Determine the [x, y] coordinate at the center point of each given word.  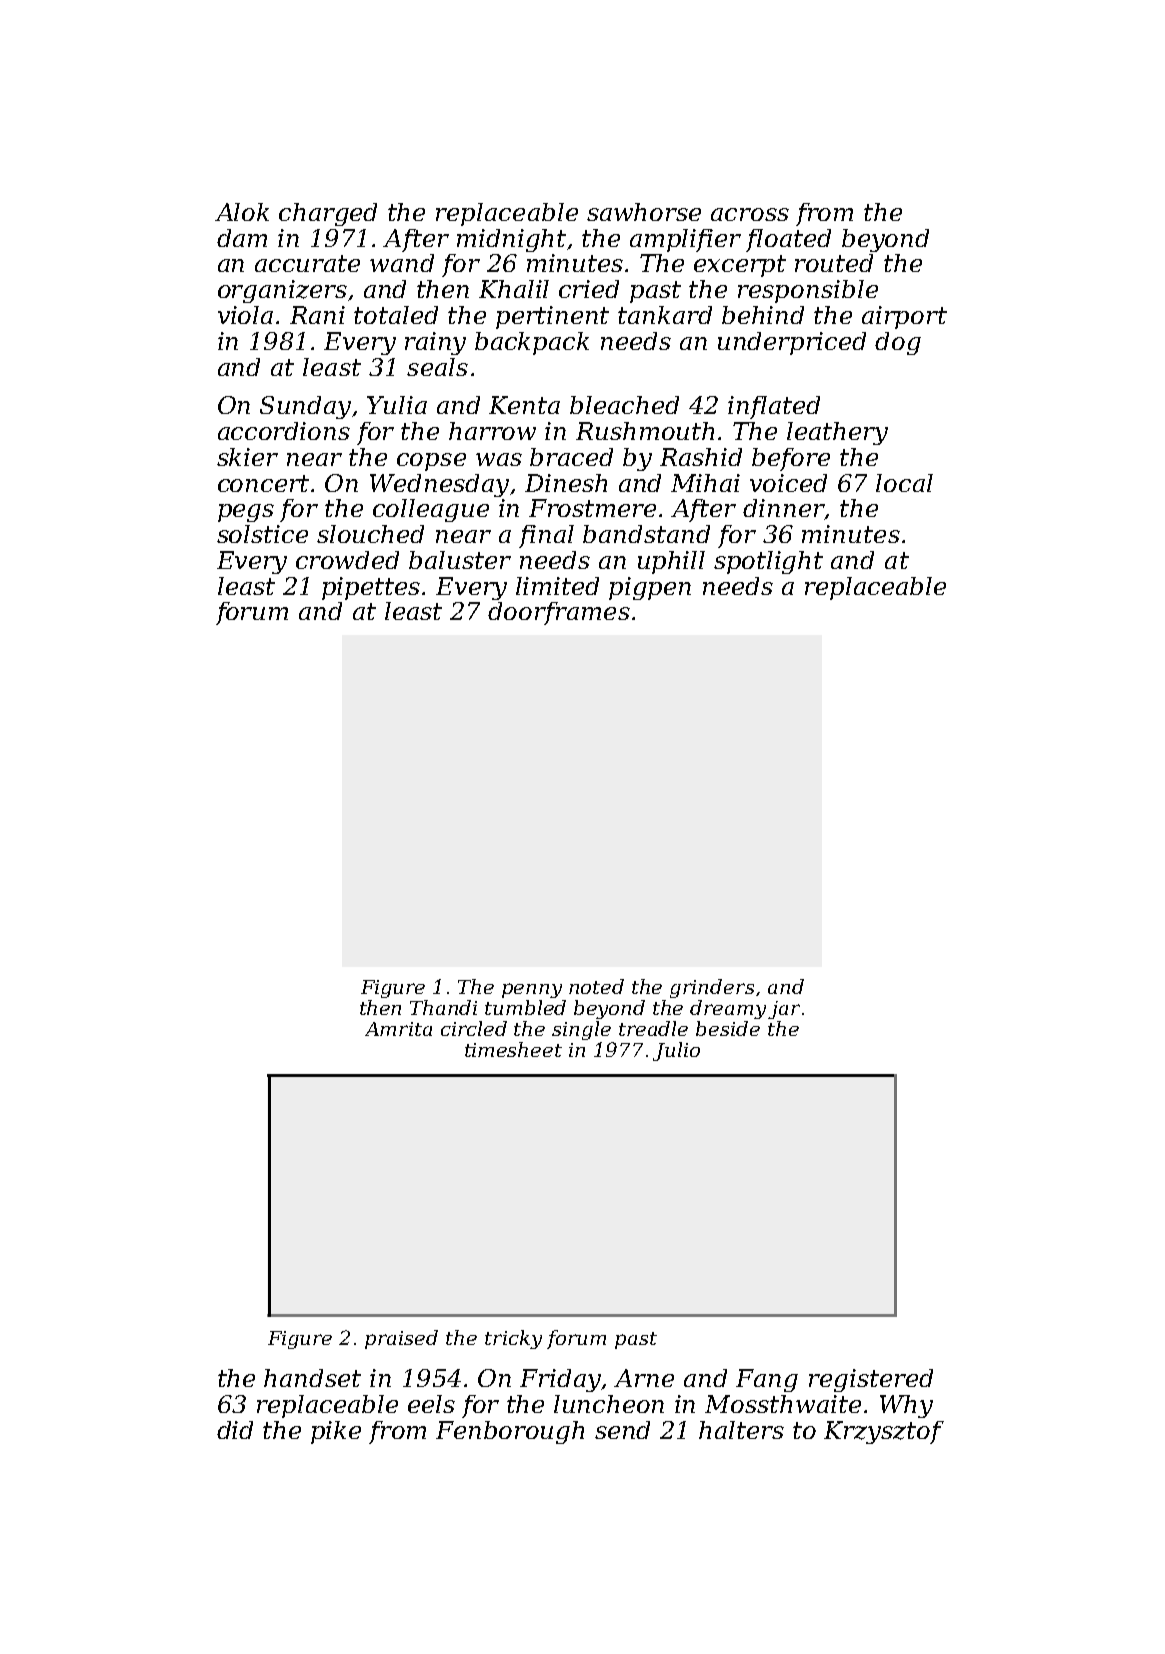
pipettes [371, 588]
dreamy [728, 1009]
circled [474, 1028]
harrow [492, 431]
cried [589, 289]
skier [247, 457]
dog [898, 343]
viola [245, 315]
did [235, 1430]
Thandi [443, 1007]
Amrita [398, 1029]
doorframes [559, 613]
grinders [712, 988]
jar [784, 1010]
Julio [676, 1051]
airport [904, 317]
